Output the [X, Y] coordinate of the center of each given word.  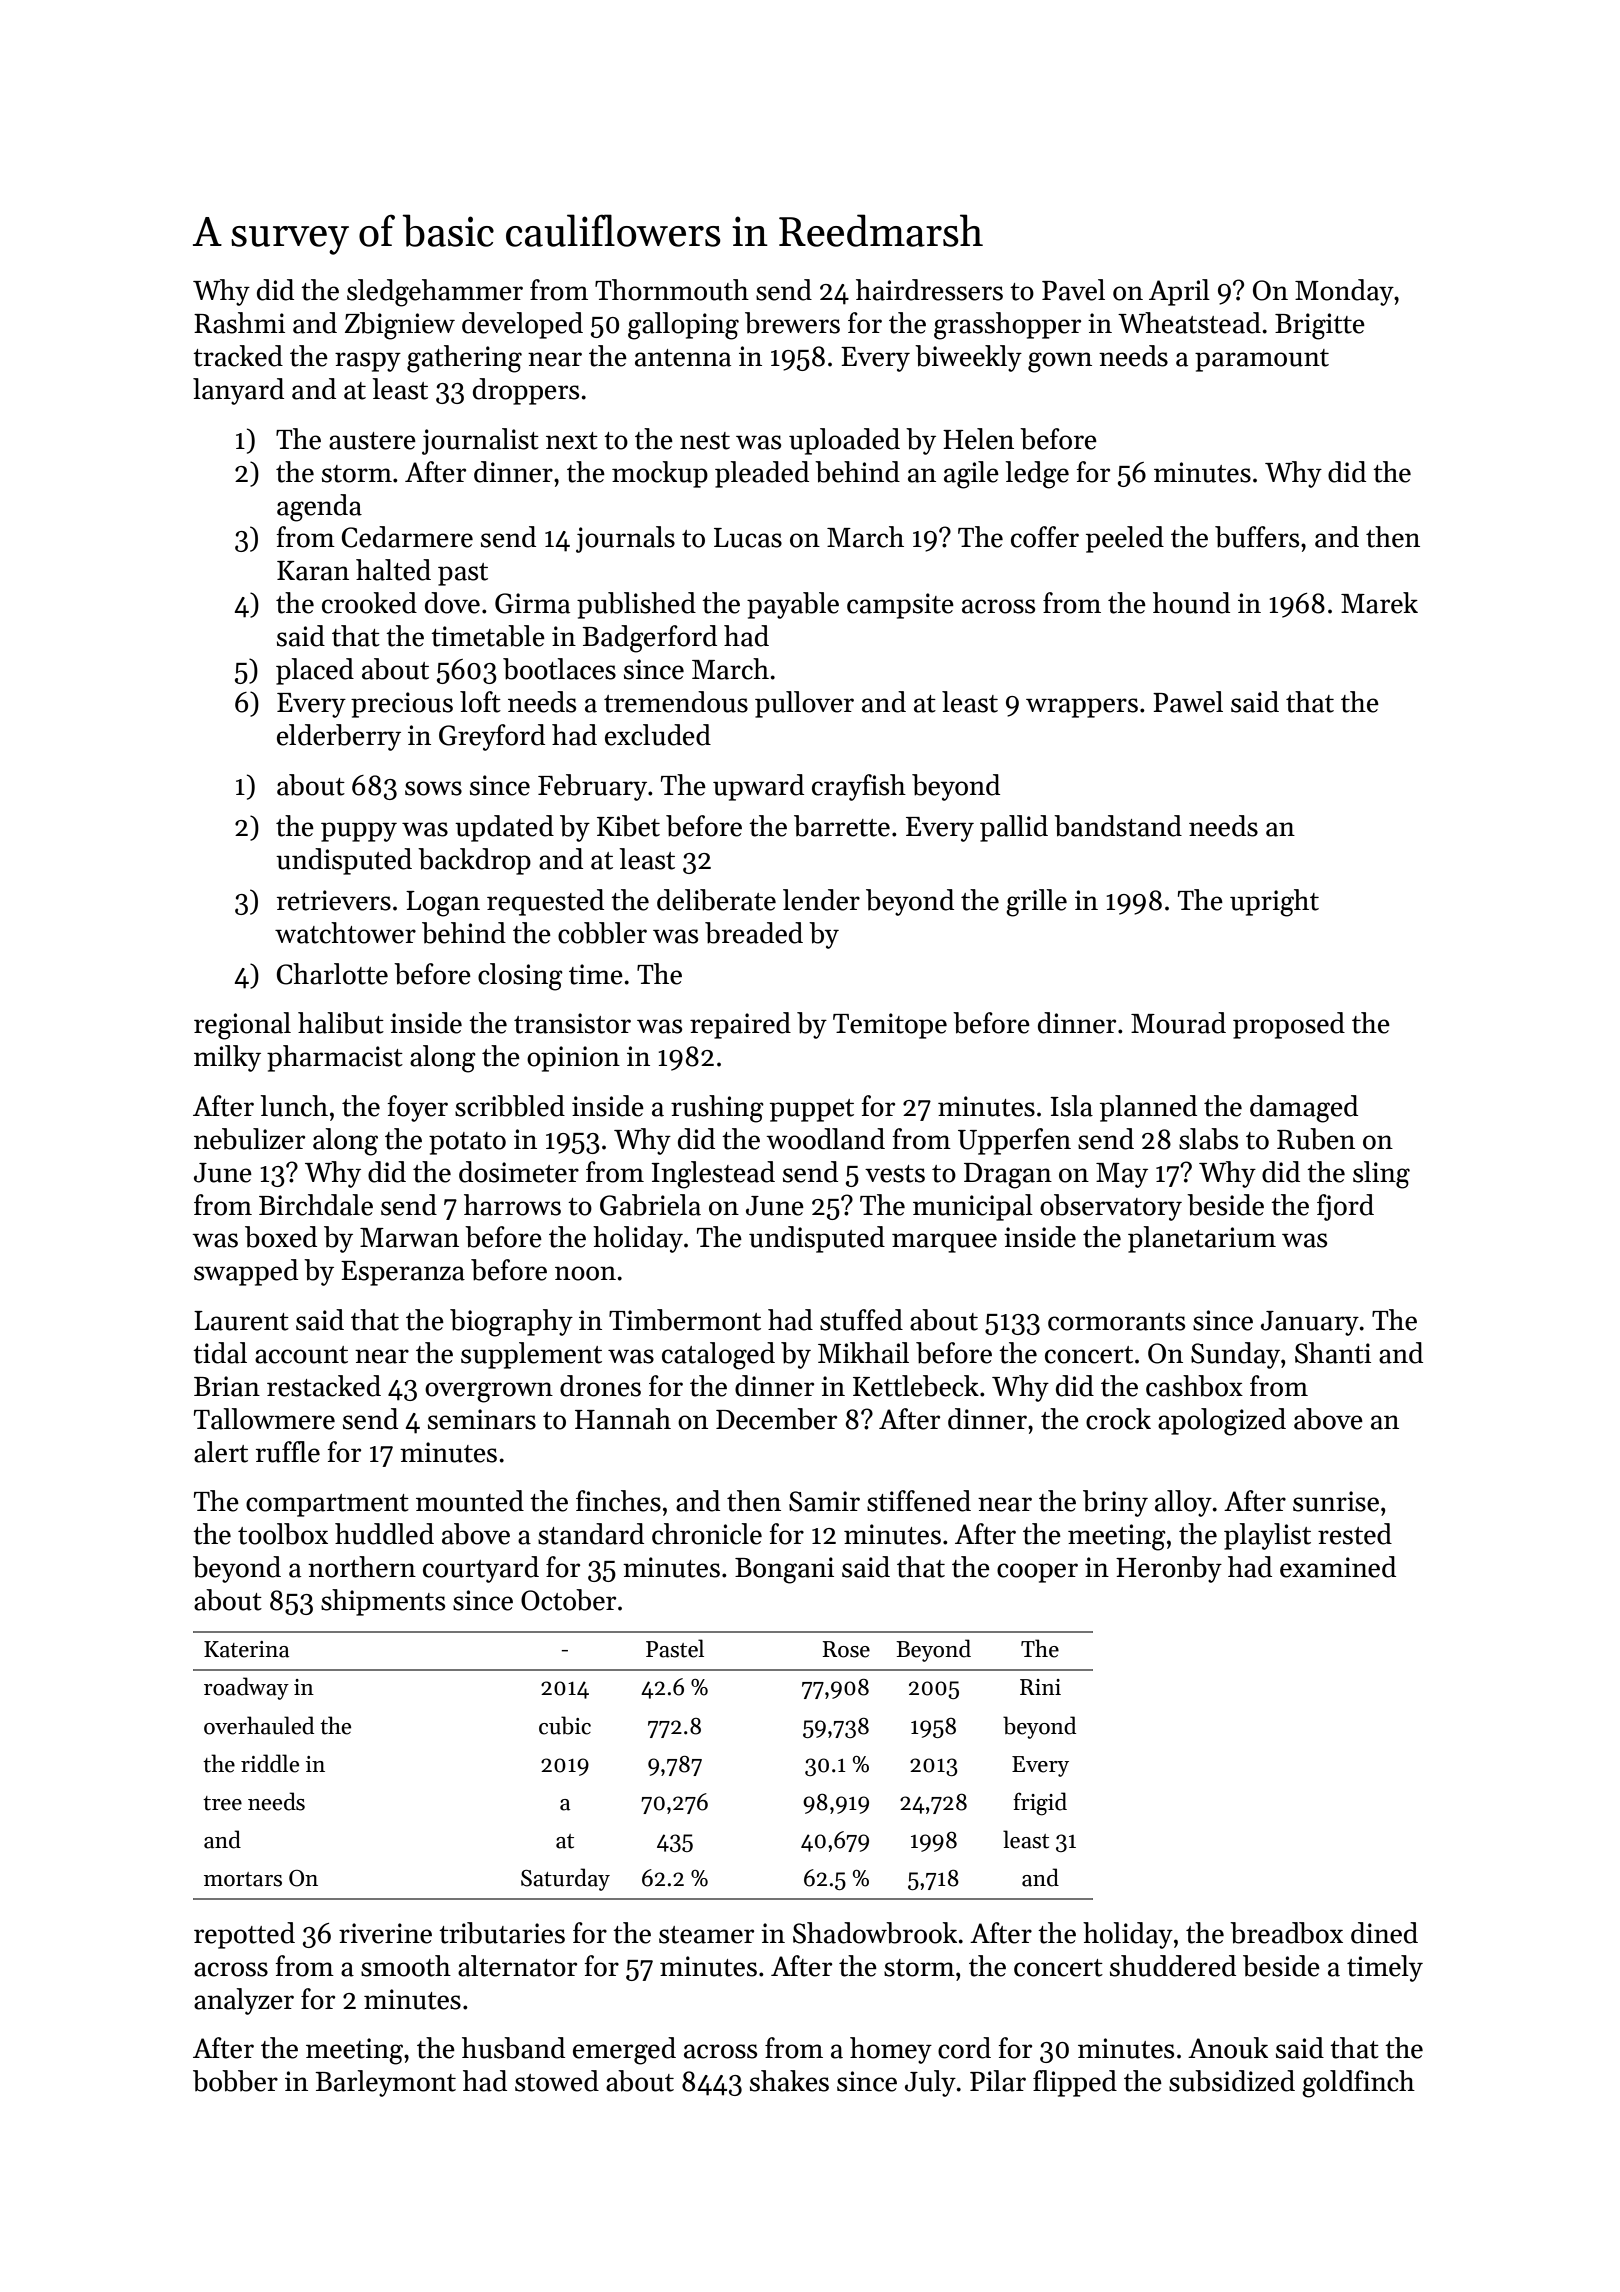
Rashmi [239, 323]
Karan [313, 571]
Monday [1344, 292]
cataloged [718, 1356]
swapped [246, 1272]
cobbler [602, 933]
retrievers [334, 900]
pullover [804, 704]
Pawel [1188, 702]
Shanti [1333, 1353]
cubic [565, 1725]
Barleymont [385, 2083]
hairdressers [929, 290]
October [568, 1600]
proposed [1289, 1025]
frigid [1040, 1804]
